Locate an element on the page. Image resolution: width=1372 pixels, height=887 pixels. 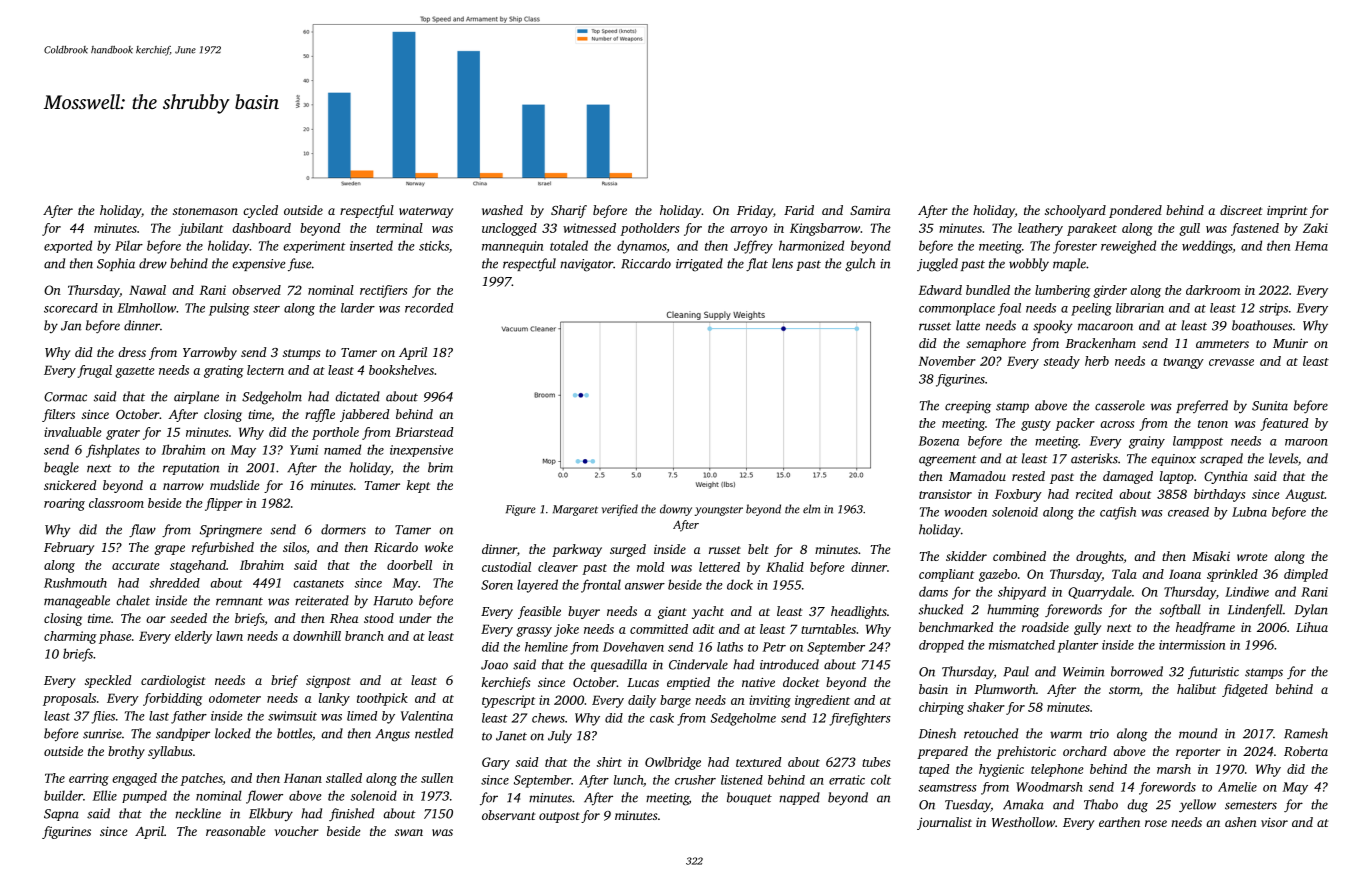
stonemason is located at coordinates (205, 211).
